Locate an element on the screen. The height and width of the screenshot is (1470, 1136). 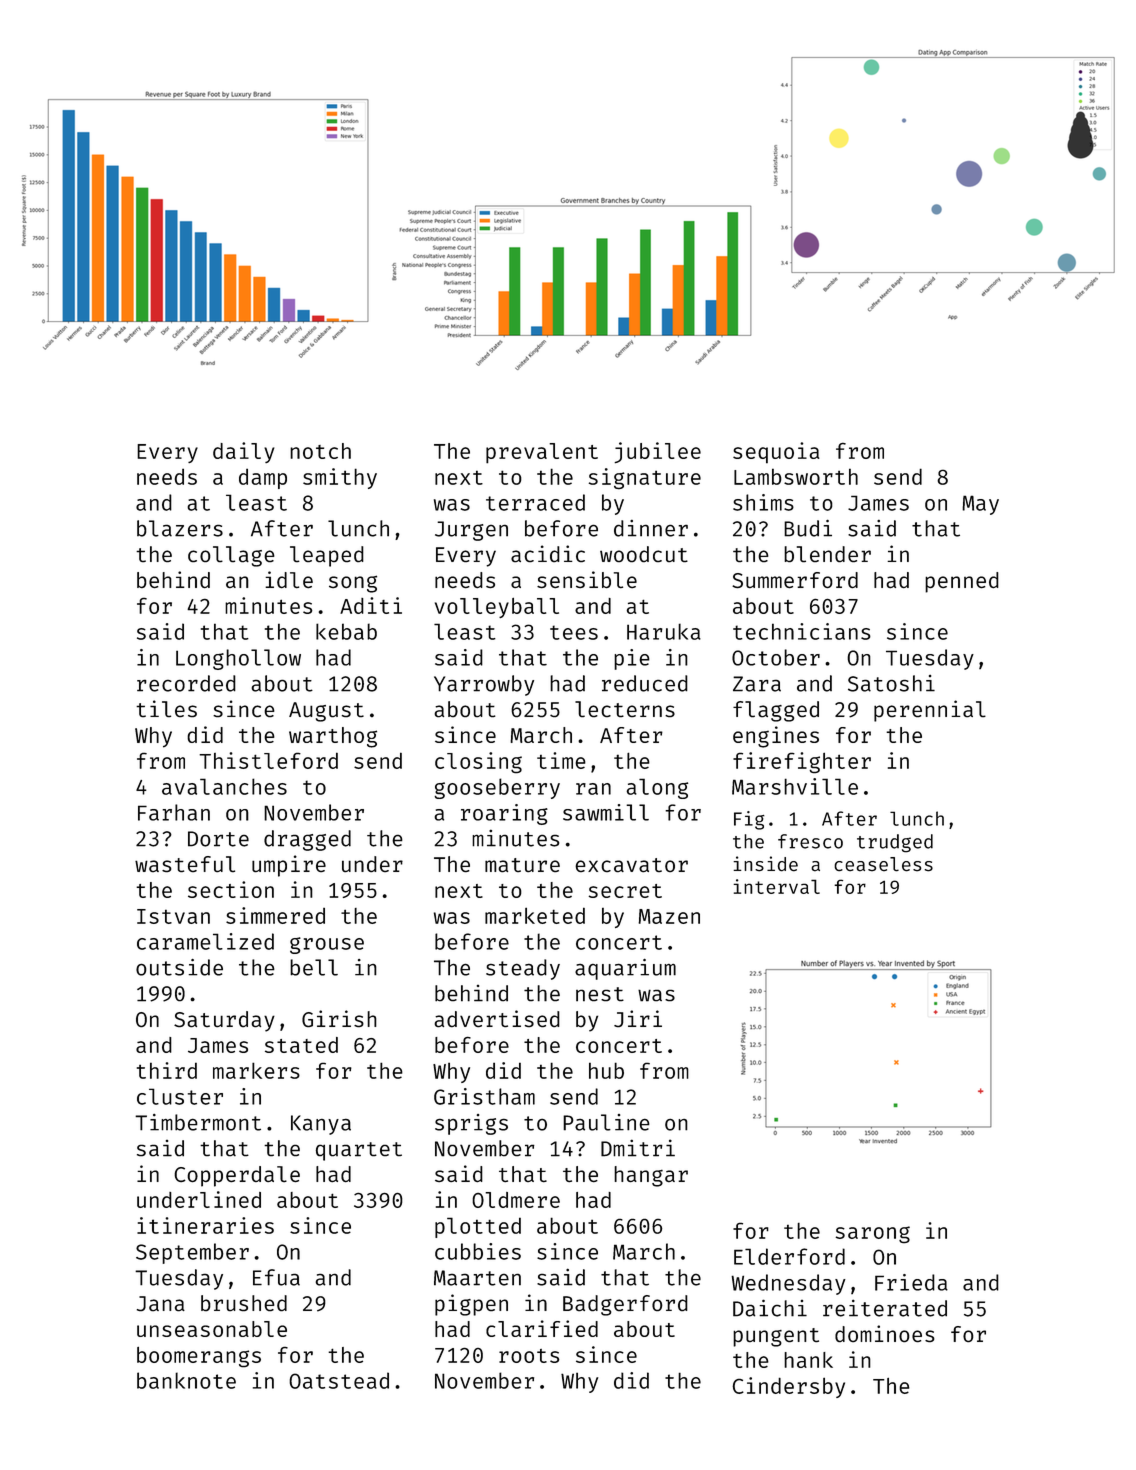
Oatstead is located at coordinates (339, 1380).
